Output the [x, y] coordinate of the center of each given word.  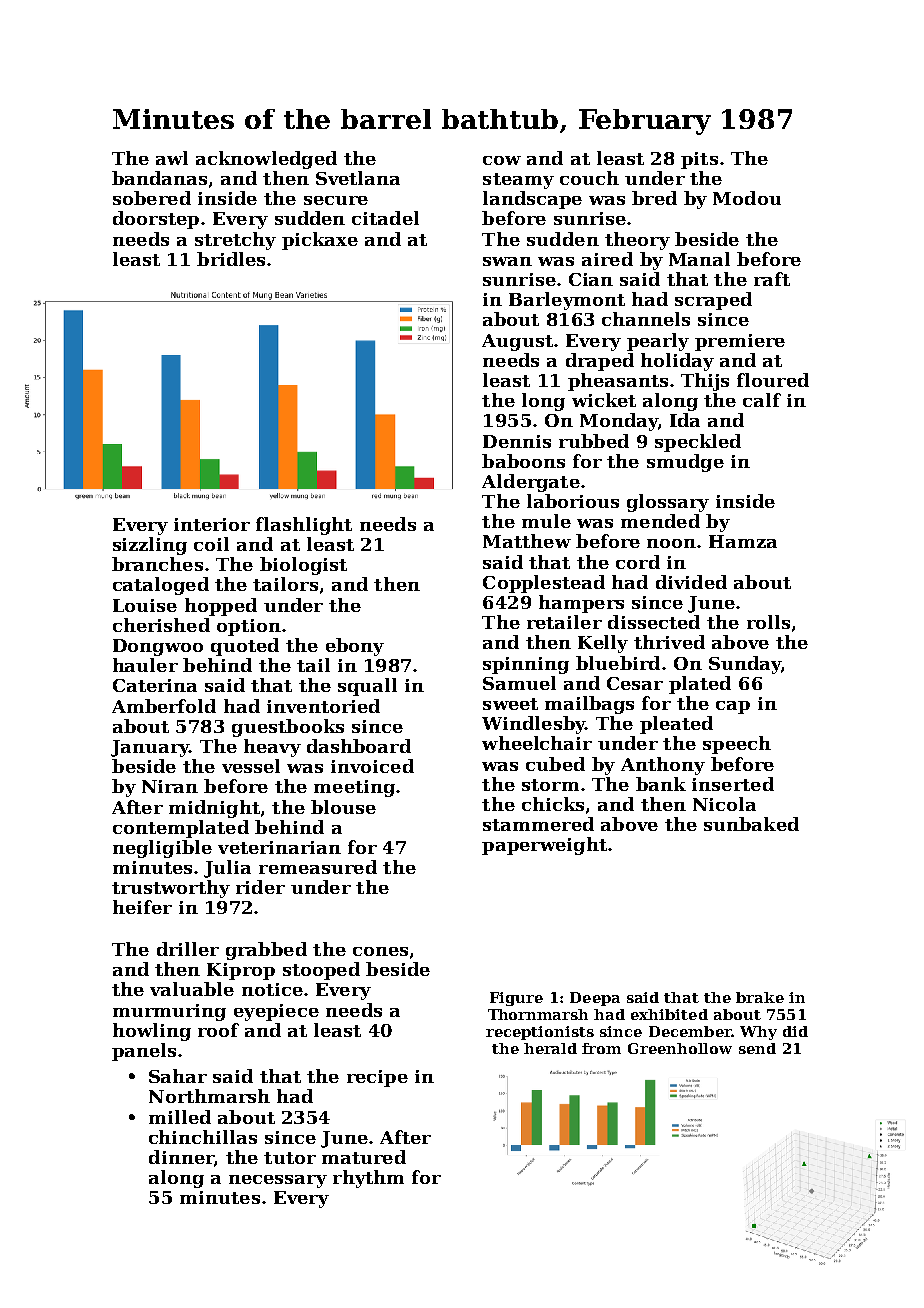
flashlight [304, 526]
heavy [272, 748]
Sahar [178, 1076]
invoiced [372, 766]
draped [600, 362]
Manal [699, 259]
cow [502, 160]
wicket [604, 400]
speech [737, 745]
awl [172, 158]
